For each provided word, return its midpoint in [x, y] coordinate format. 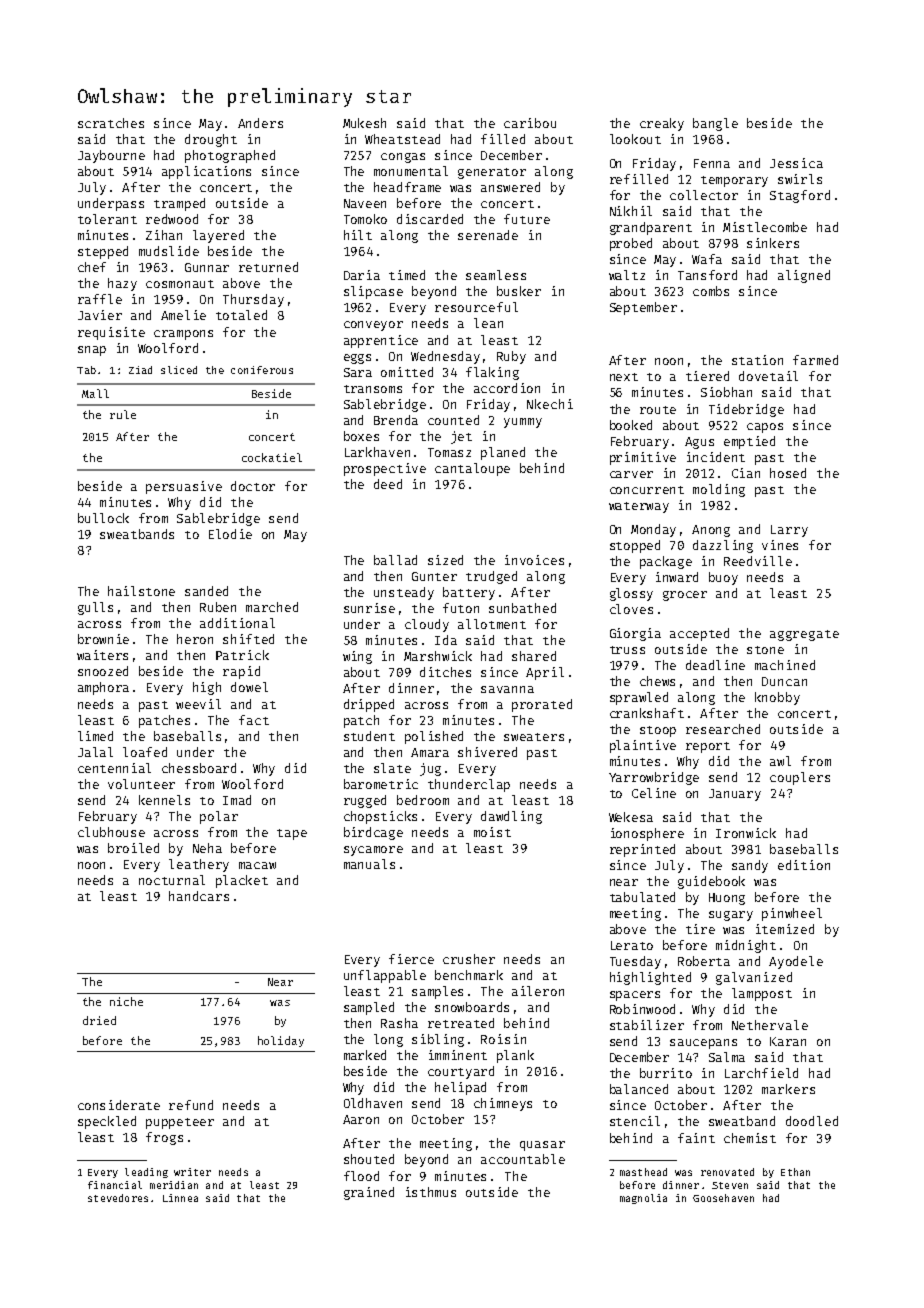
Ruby [511, 357]
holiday [281, 1041]
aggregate [804, 635]
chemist [750, 1138]
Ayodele [796, 962]
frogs [164, 1138]
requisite [111, 333]
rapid [241, 672]
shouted [369, 1159]
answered [510, 187]
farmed [815, 360]
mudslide [169, 251]
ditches [445, 672]
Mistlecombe [765, 227]
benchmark [469, 975]
